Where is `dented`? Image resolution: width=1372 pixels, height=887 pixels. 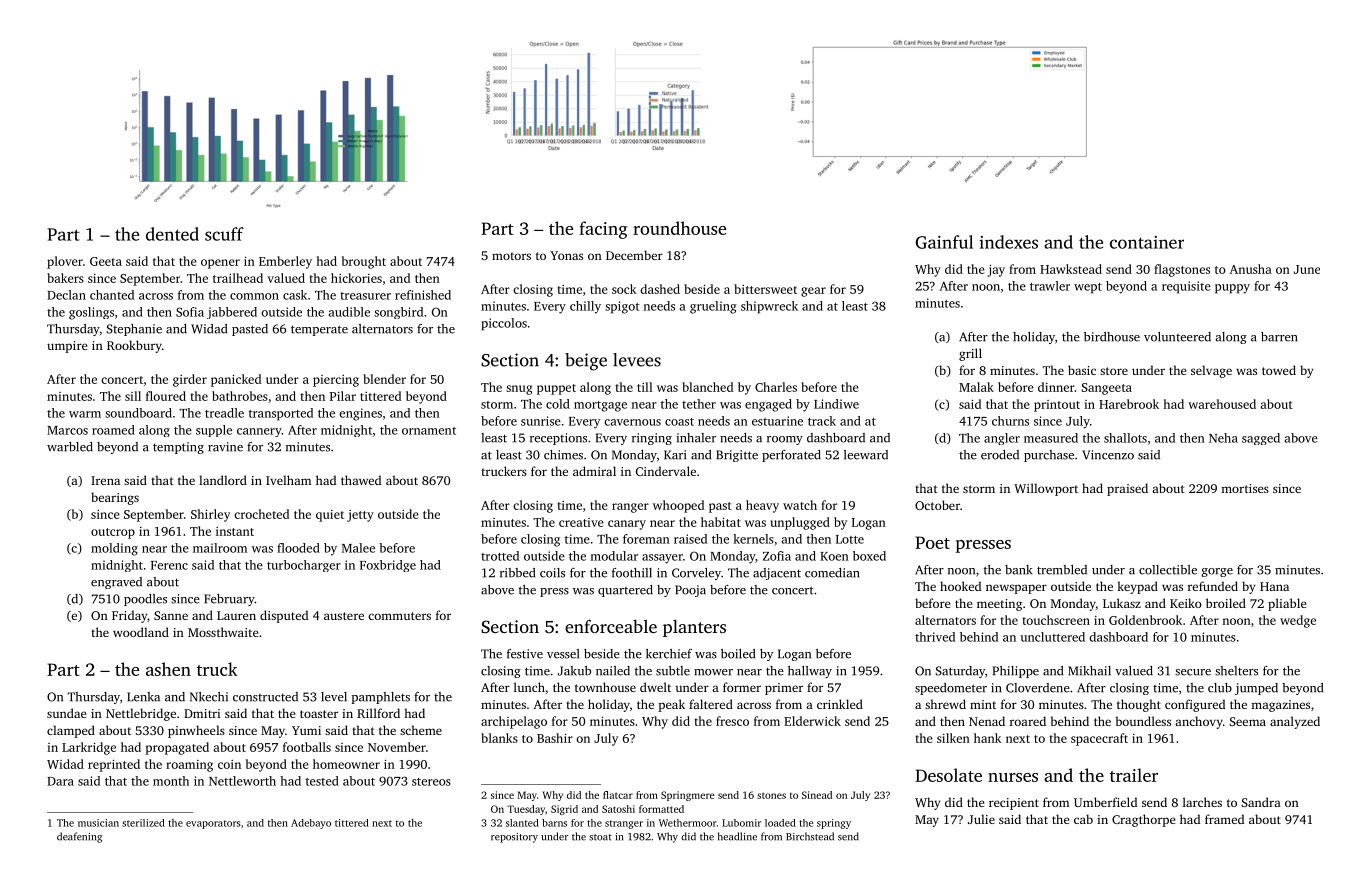
dented is located at coordinates (172, 234).
